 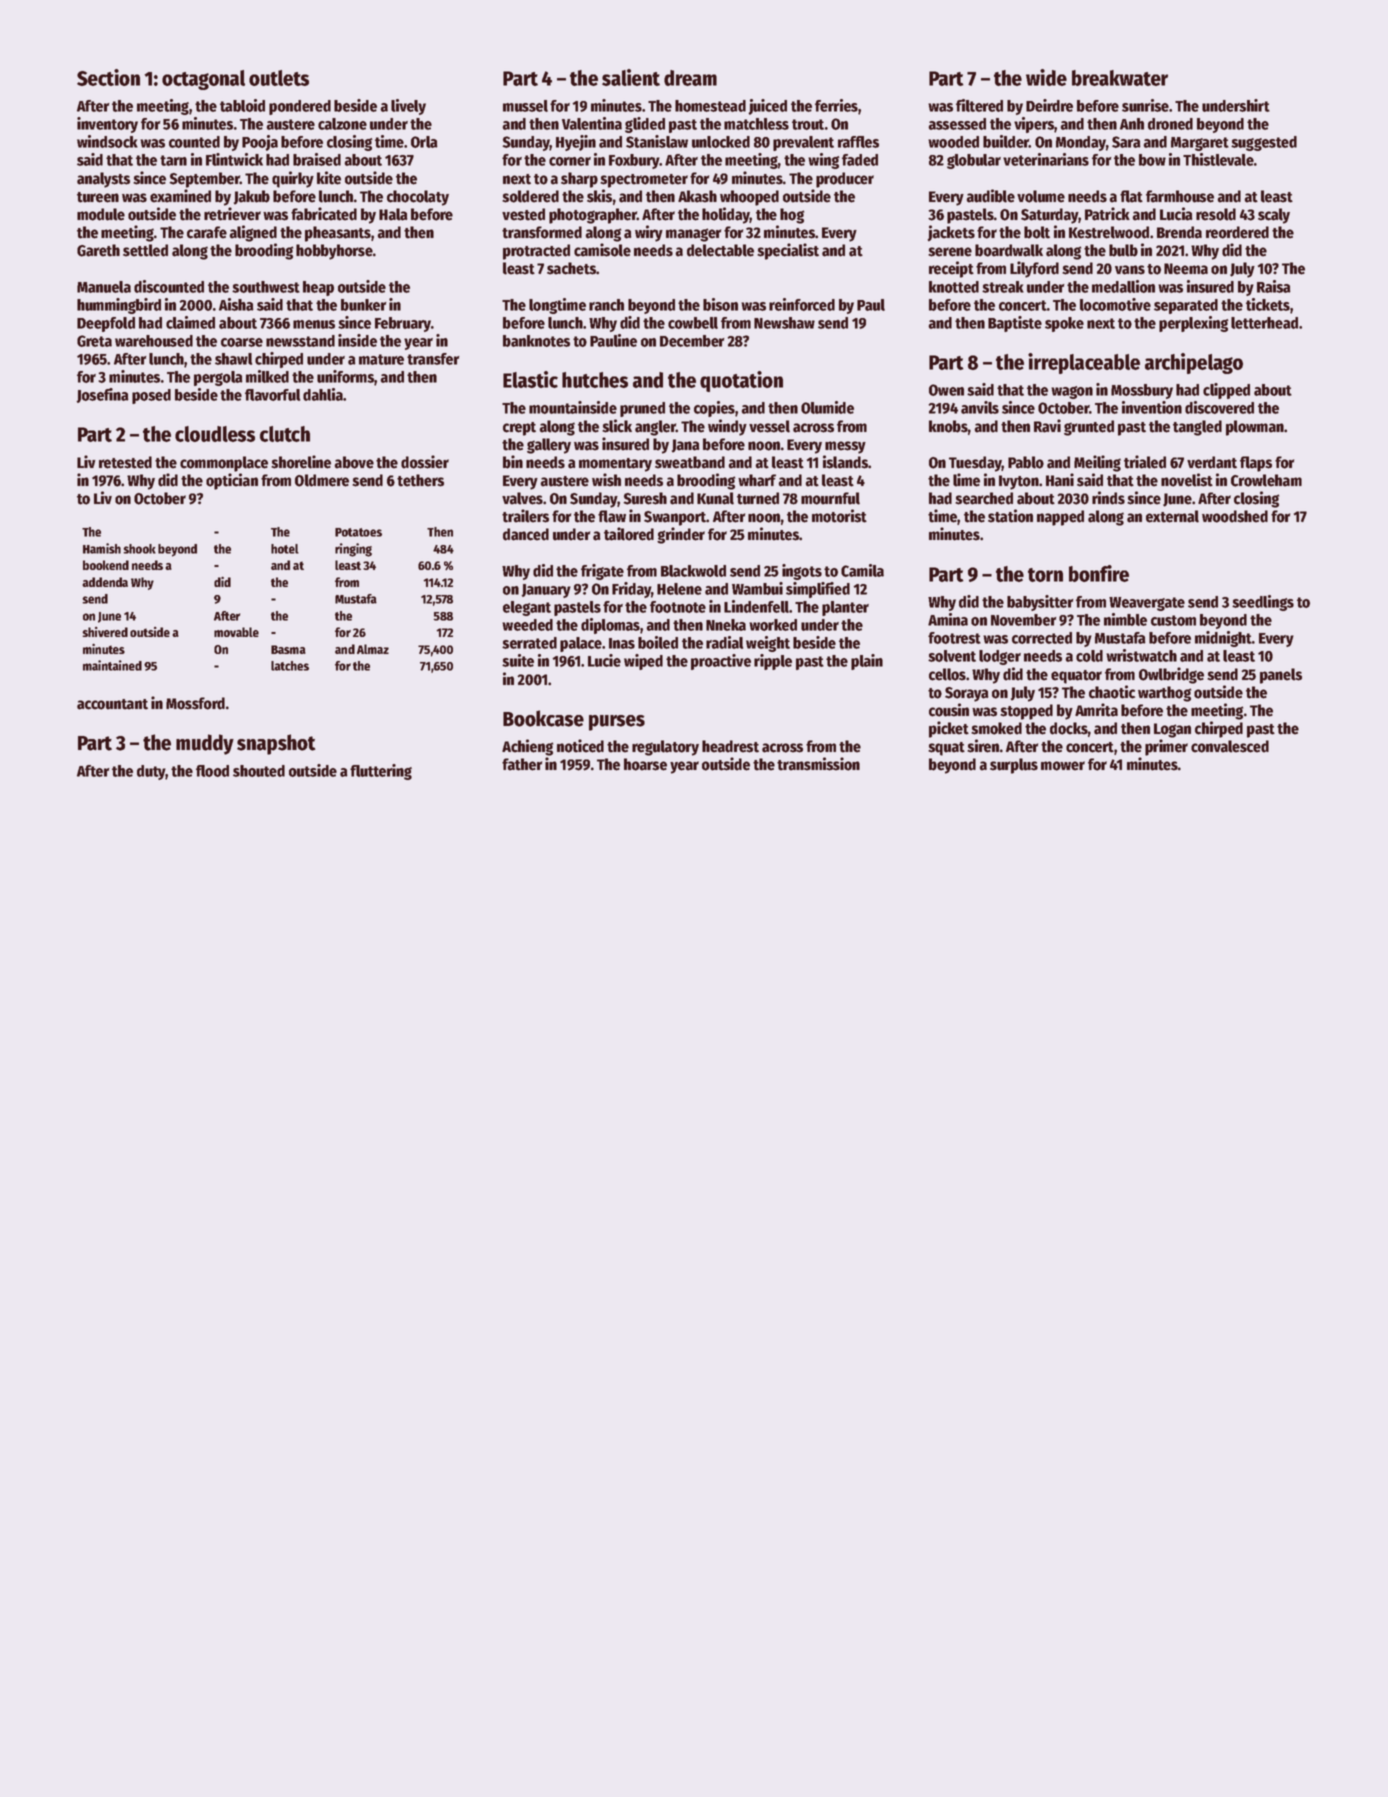 I want to click on Section, so click(x=108, y=77).
